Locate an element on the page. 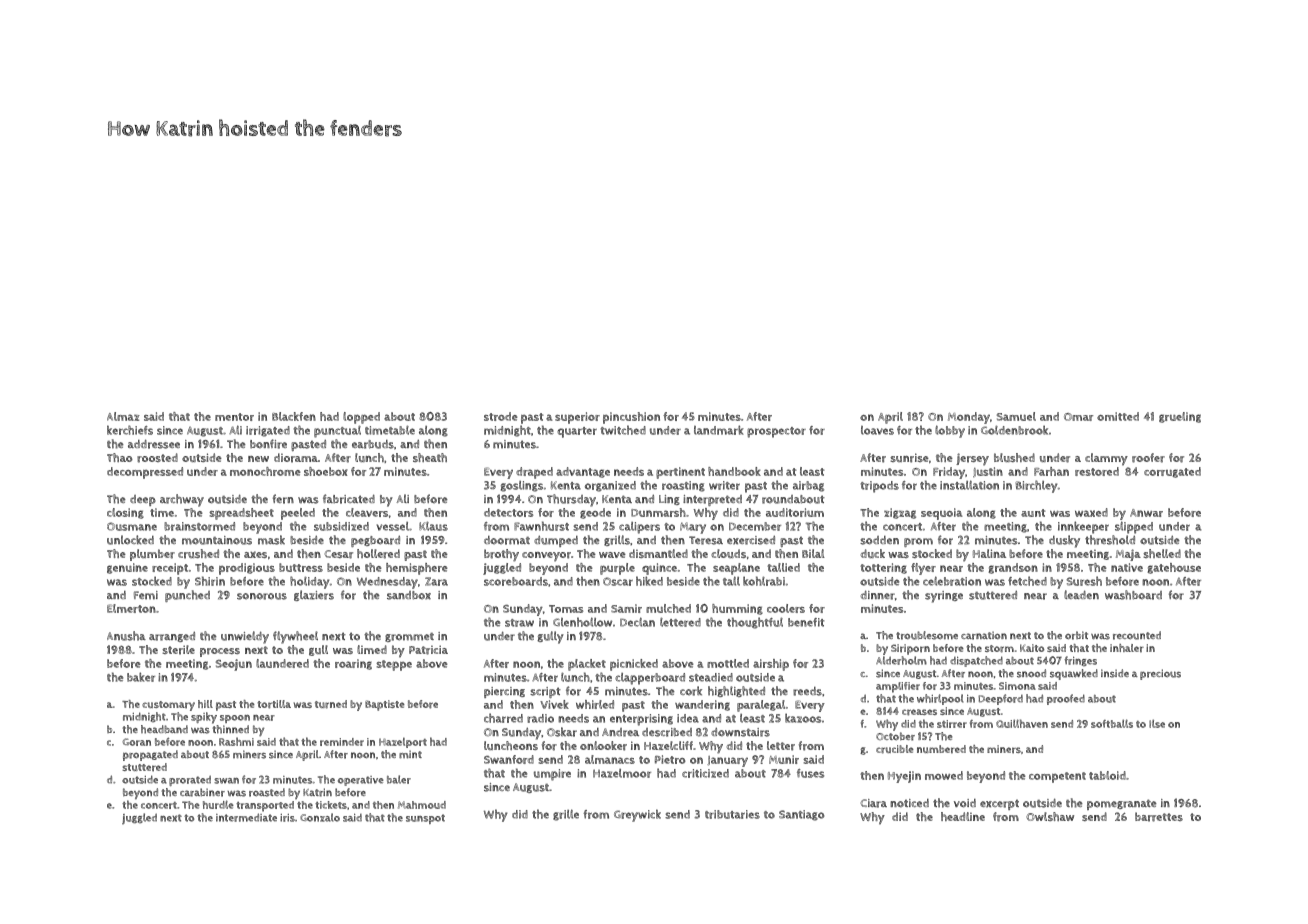 This document has height=924, width=1308. Blackfen is located at coordinates (294, 416).
